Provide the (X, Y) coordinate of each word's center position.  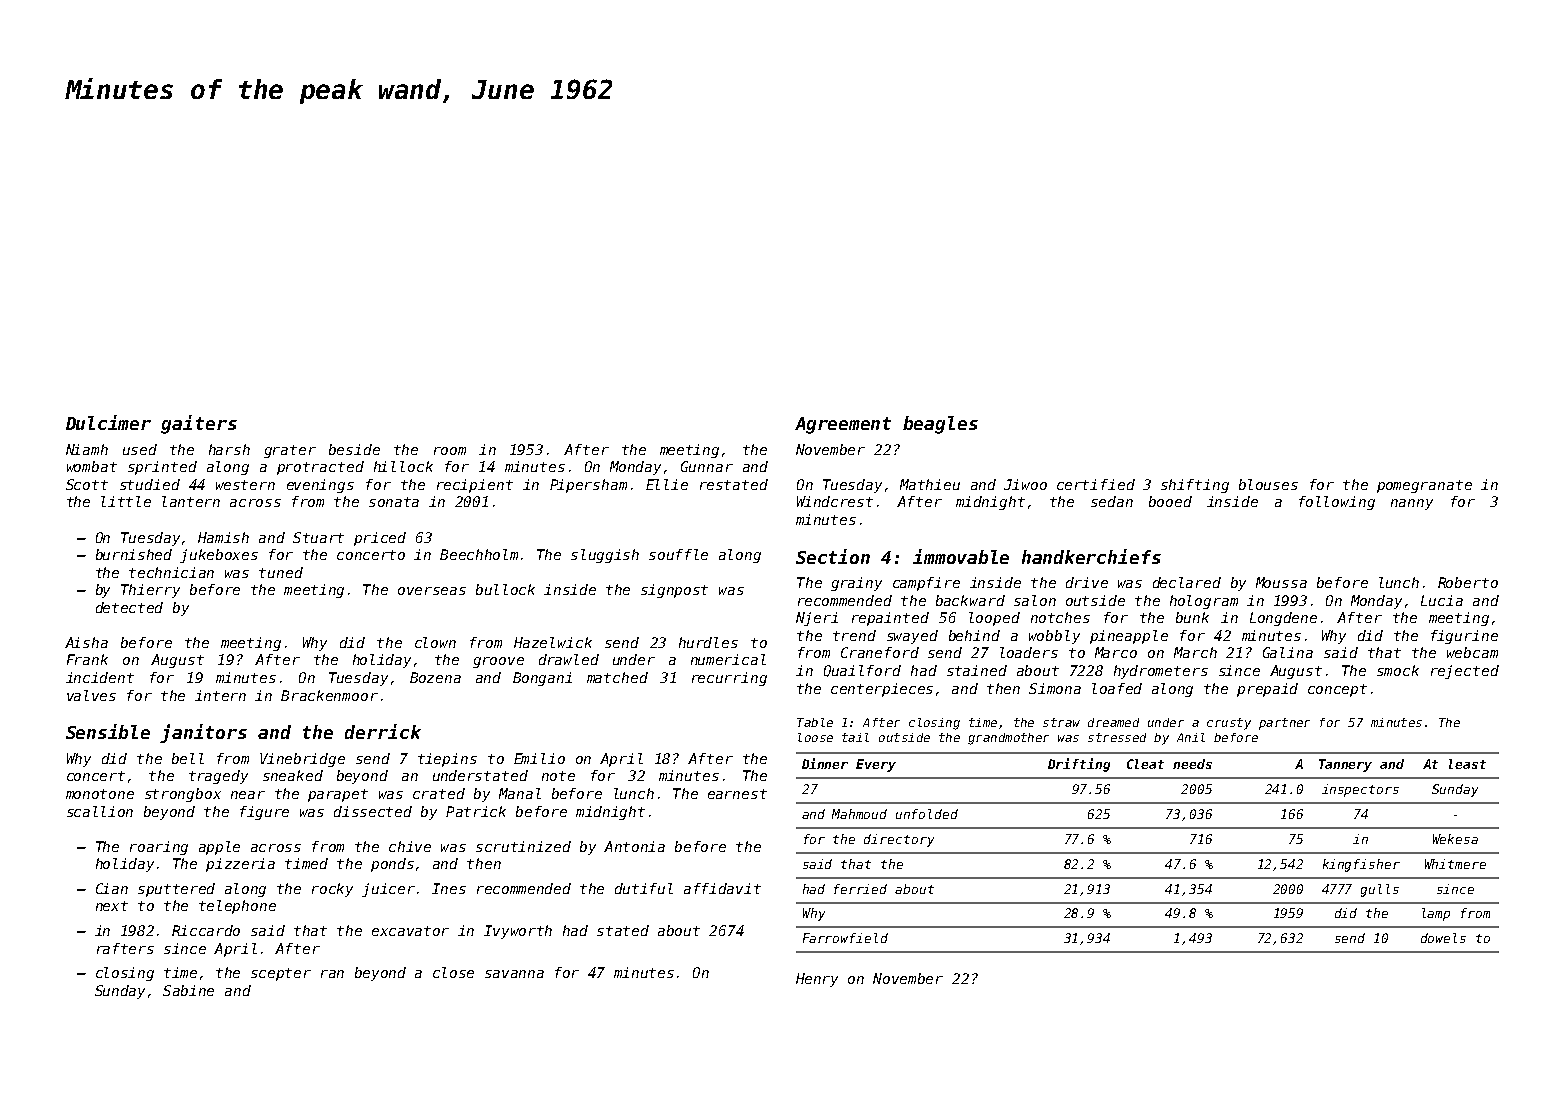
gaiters (199, 424)
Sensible (108, 731)
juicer (388, 890)
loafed (1117, 688)
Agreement (843, 425)
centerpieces (882, 690)
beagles (940, 425)
